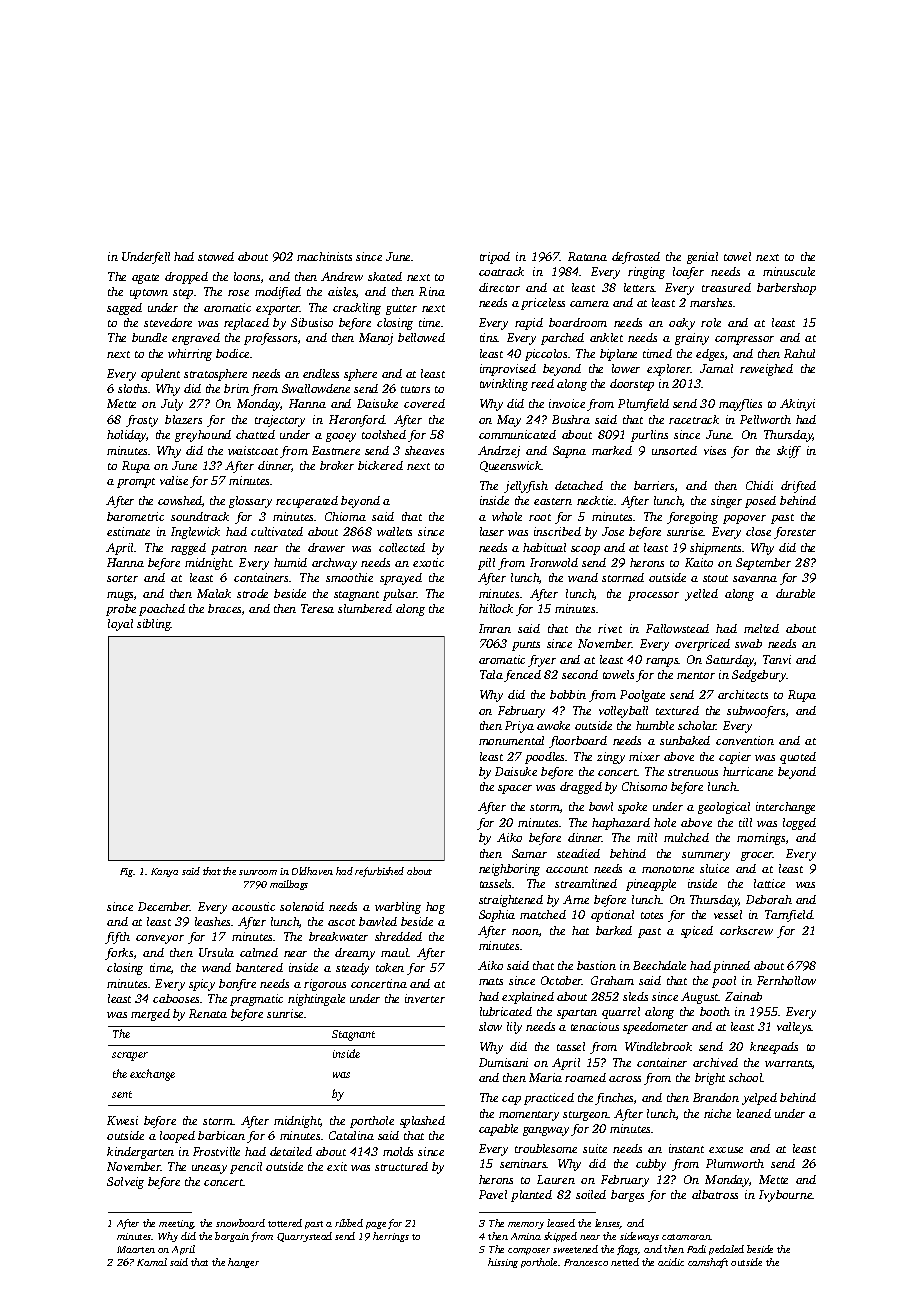  What do you see at coordinates (232, 353) in the screenshot?
I see `bodice` at bounding box center [232, 353].
